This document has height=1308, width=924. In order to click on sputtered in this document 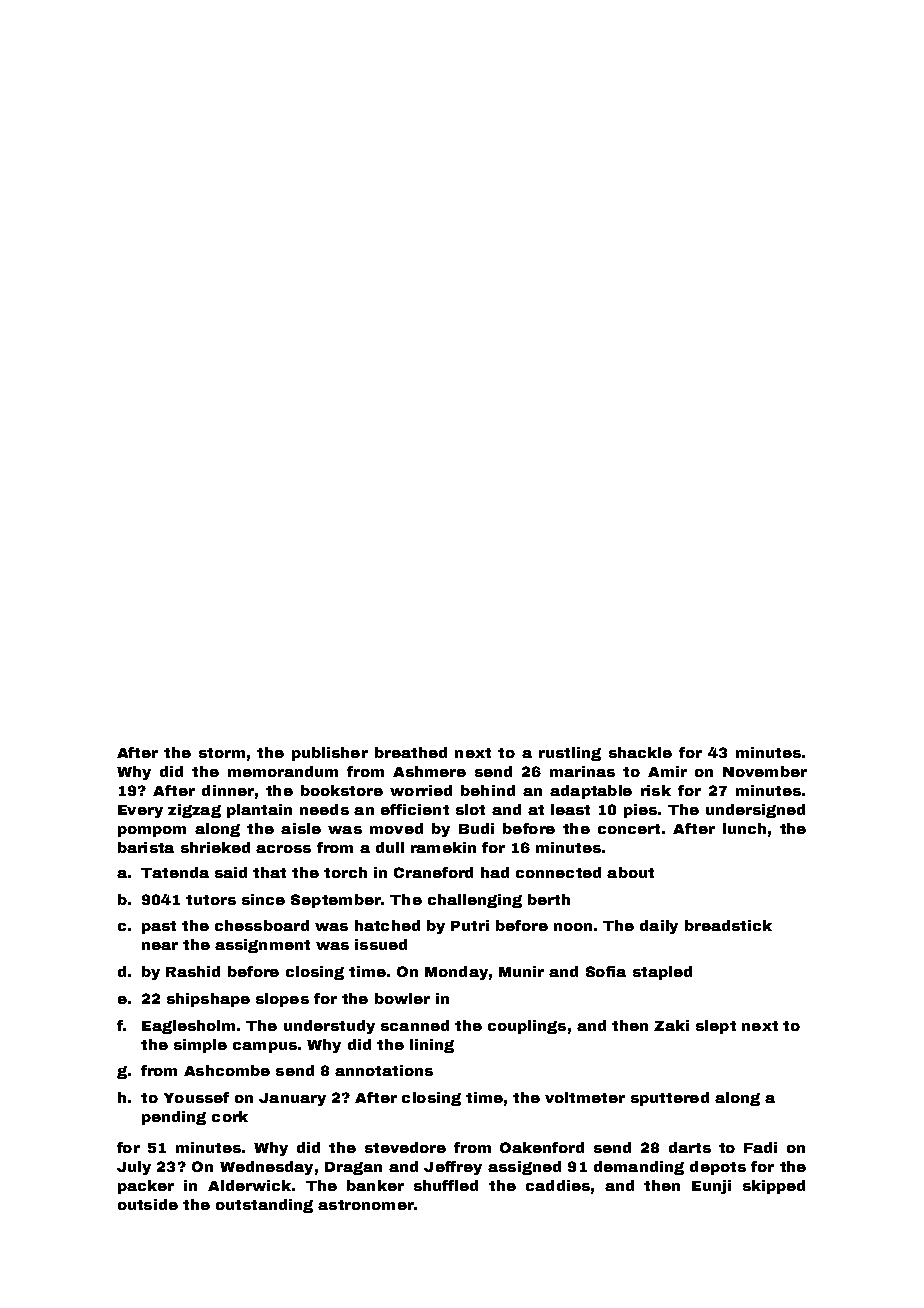, I will do `click(670, 1099)`.
